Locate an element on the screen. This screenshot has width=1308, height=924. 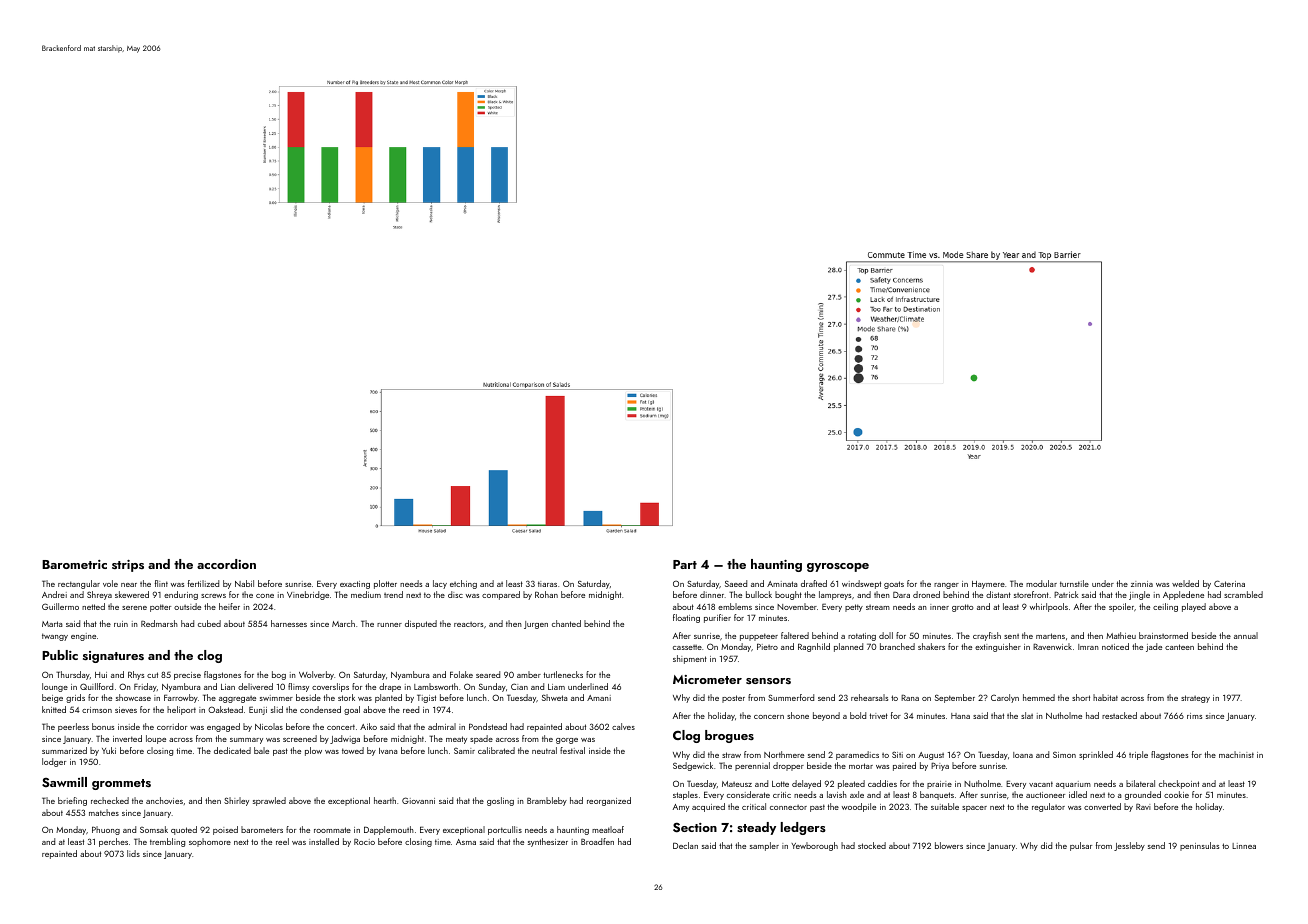
Yewborough is located at coordinates (814, 846).
